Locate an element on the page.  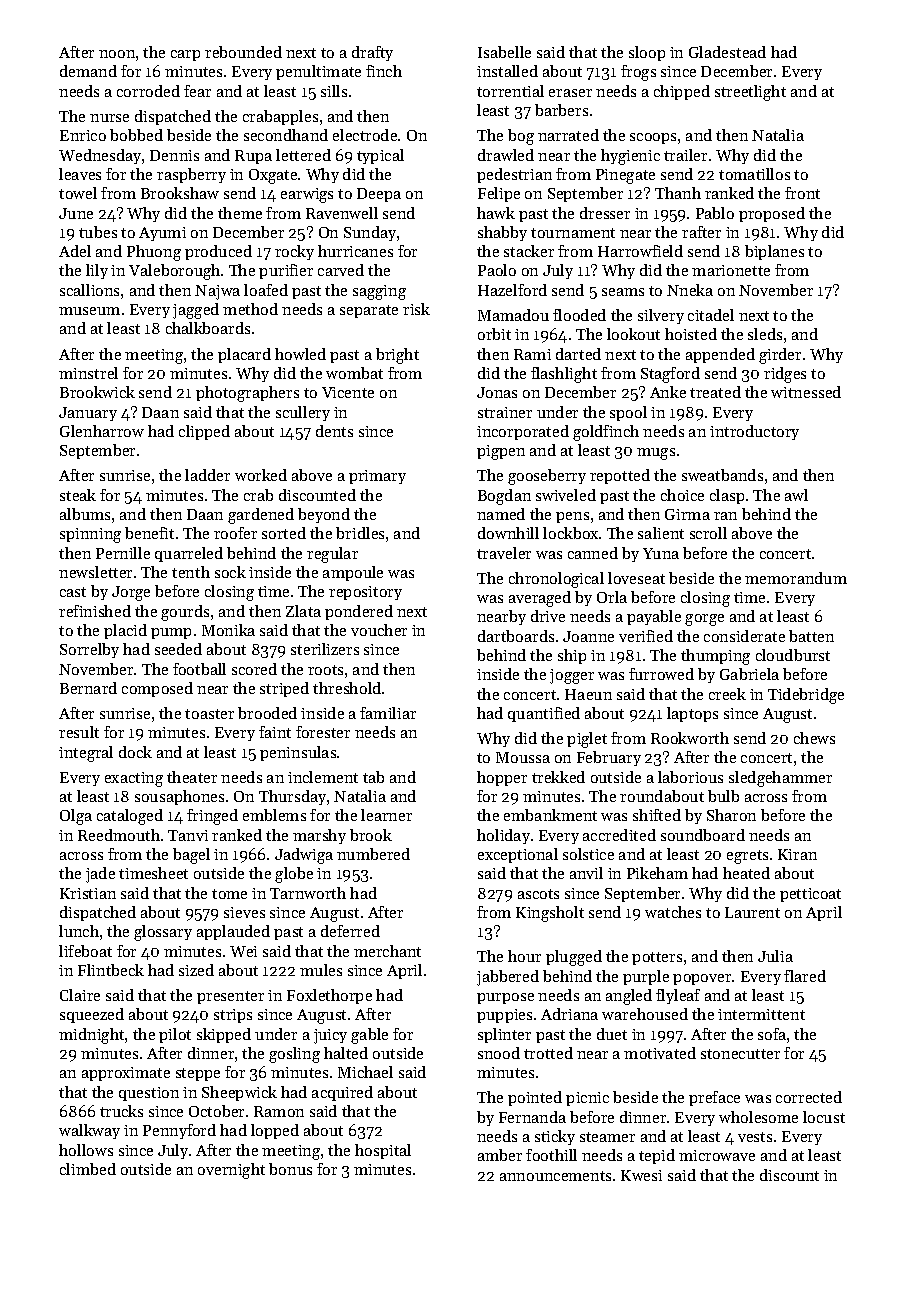
learner is located at coordinates (386, 815).
